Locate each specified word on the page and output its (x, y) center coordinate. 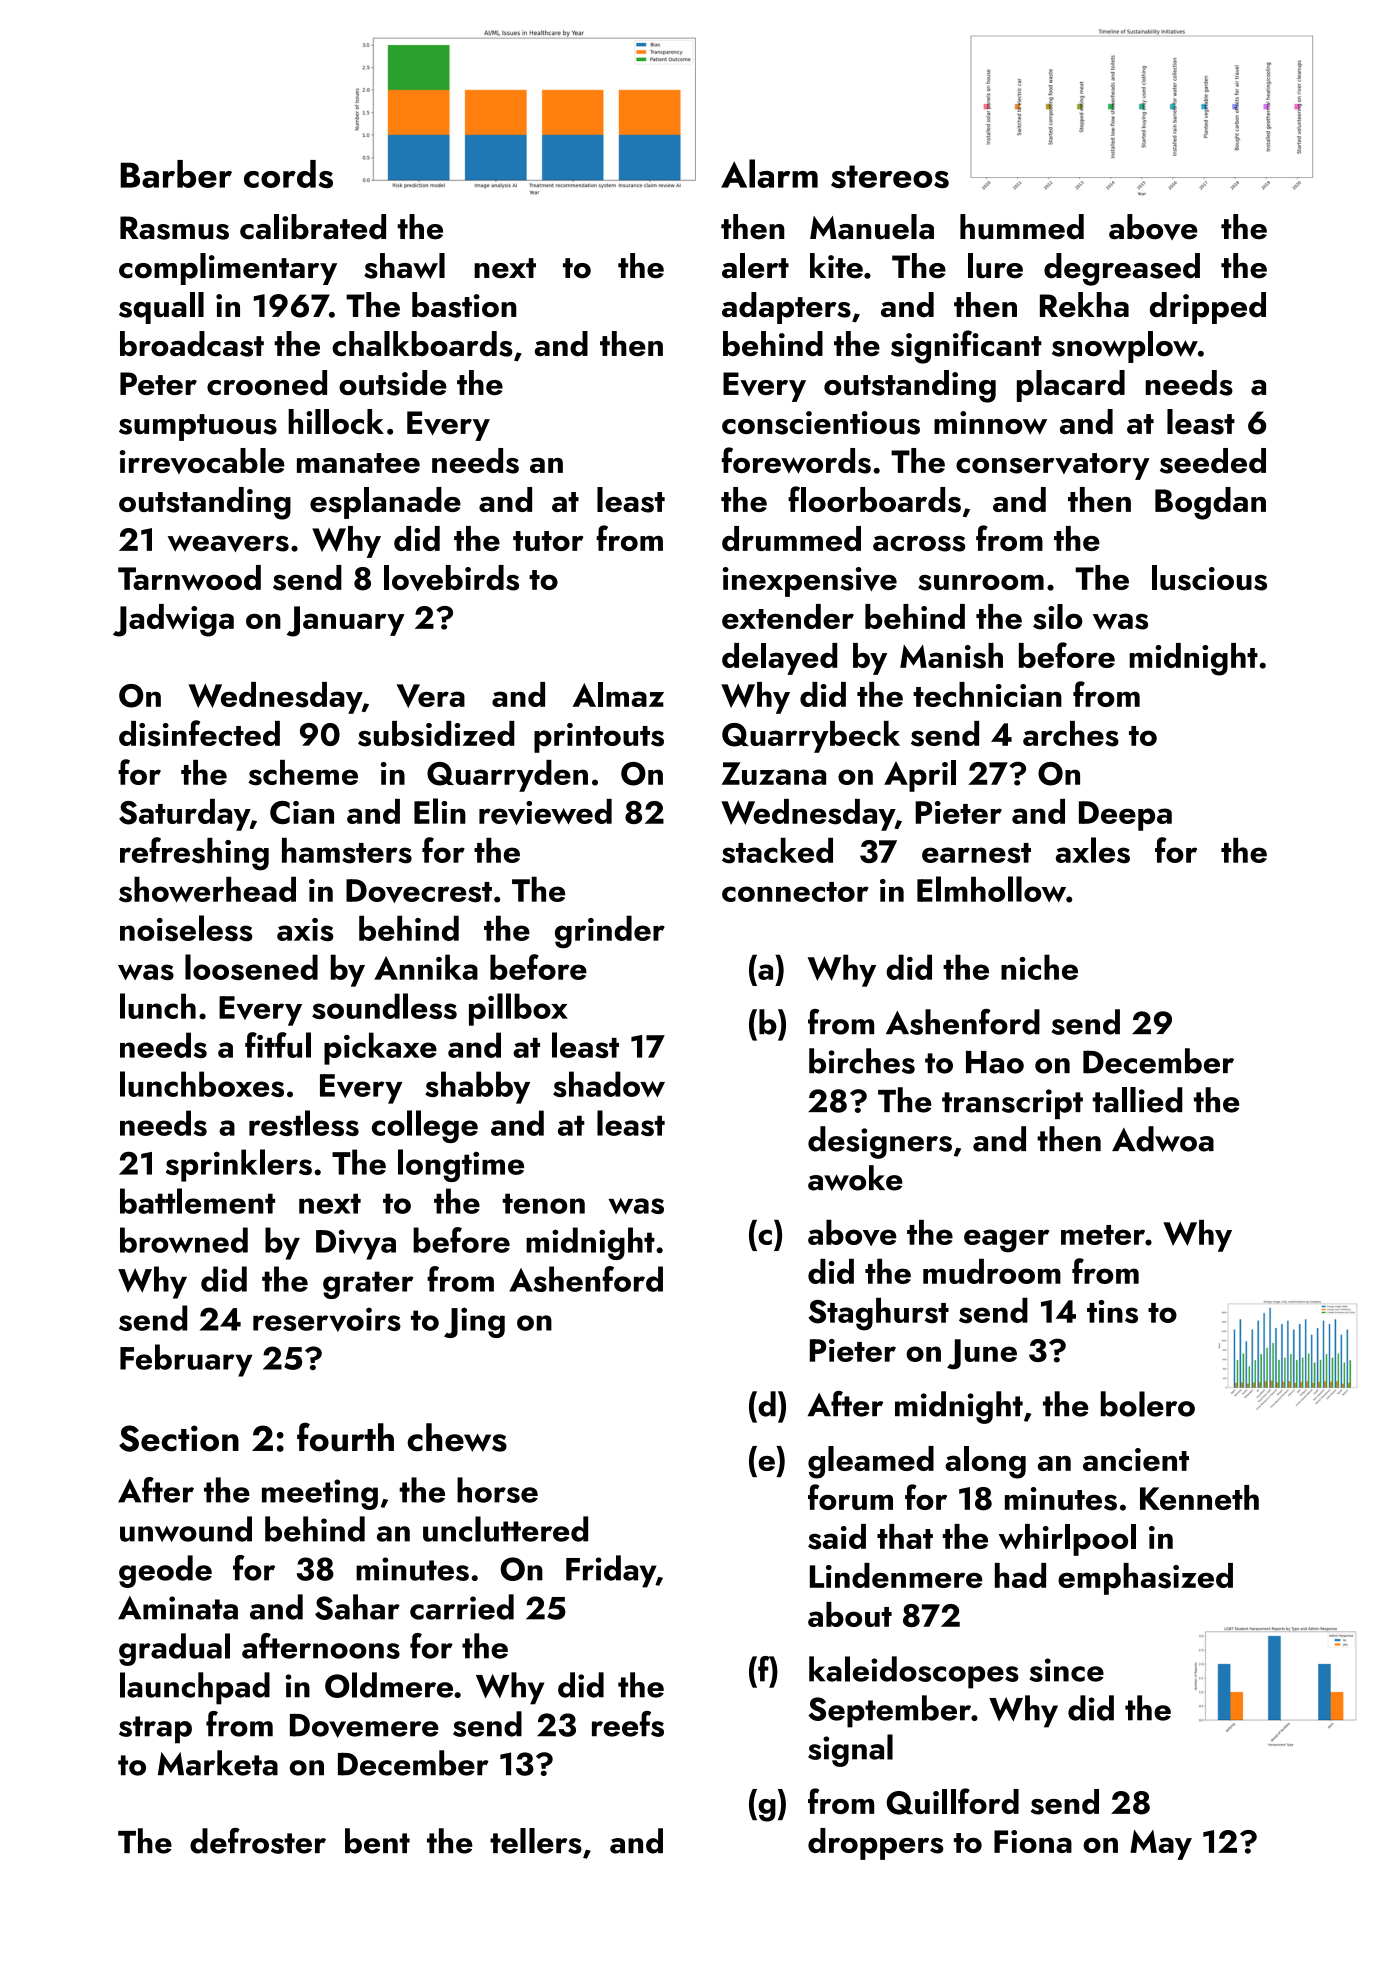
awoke (855, 1178)
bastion (464, 305)
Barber (176, 174)
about (850, 1614)
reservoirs (327, 1319)
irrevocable (202, 461)
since (1067, 1670)
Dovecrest (419, 891)
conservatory (1053, 466)
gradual (174, 1649)
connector (795, 892)
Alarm (769, 173)
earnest (976, 853)
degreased (1122, 269)
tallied (1138, 1100)
